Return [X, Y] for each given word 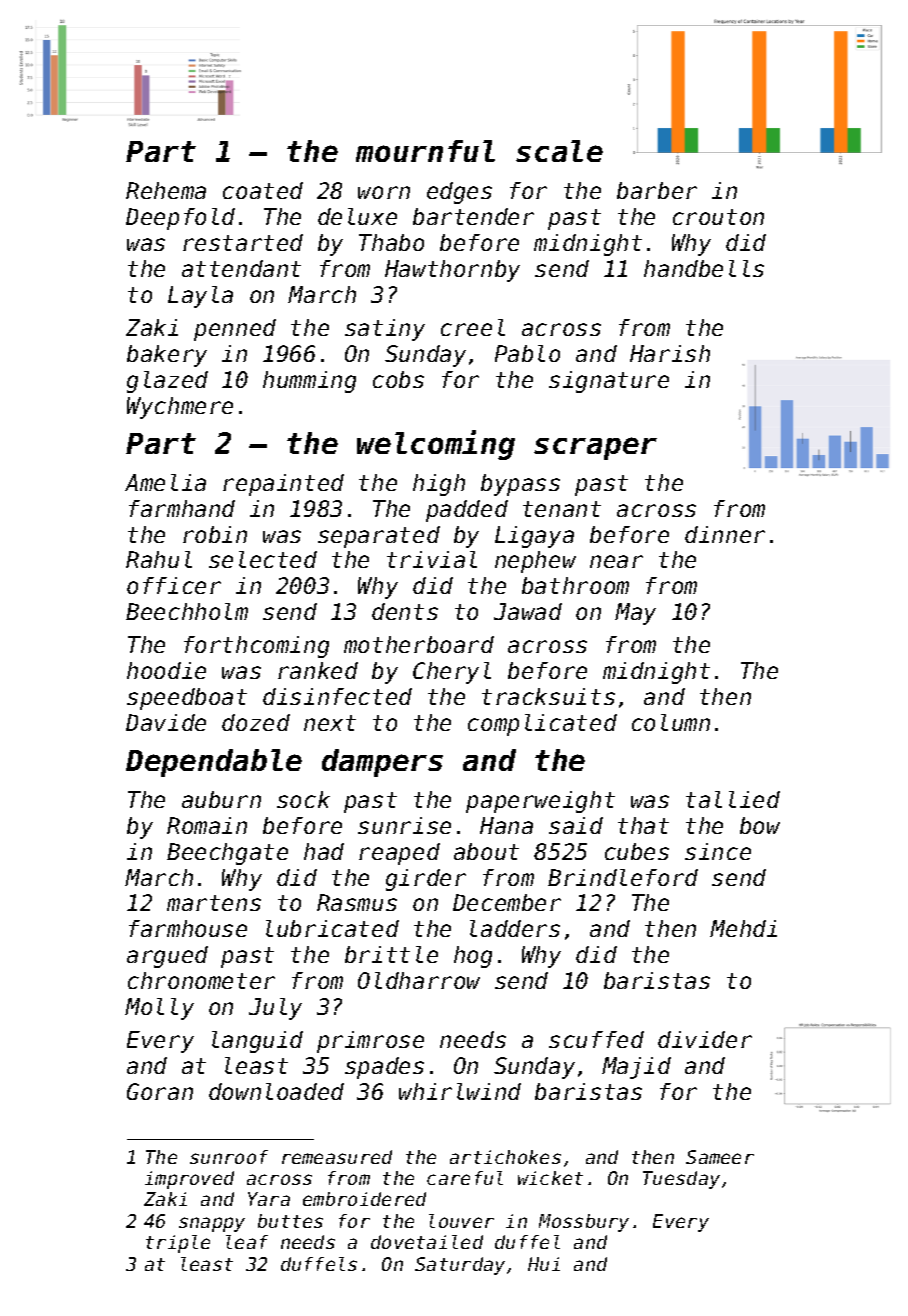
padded [467, 511]
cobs [398, 379]
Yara [269, 1199]
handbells [704, 268]
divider [705, 1039]
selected [263, 559]
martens [214, 903]
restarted [243, 242]
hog [473, 957]
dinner [725, 534]
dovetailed [427, 1242]
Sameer [720, 1157]
